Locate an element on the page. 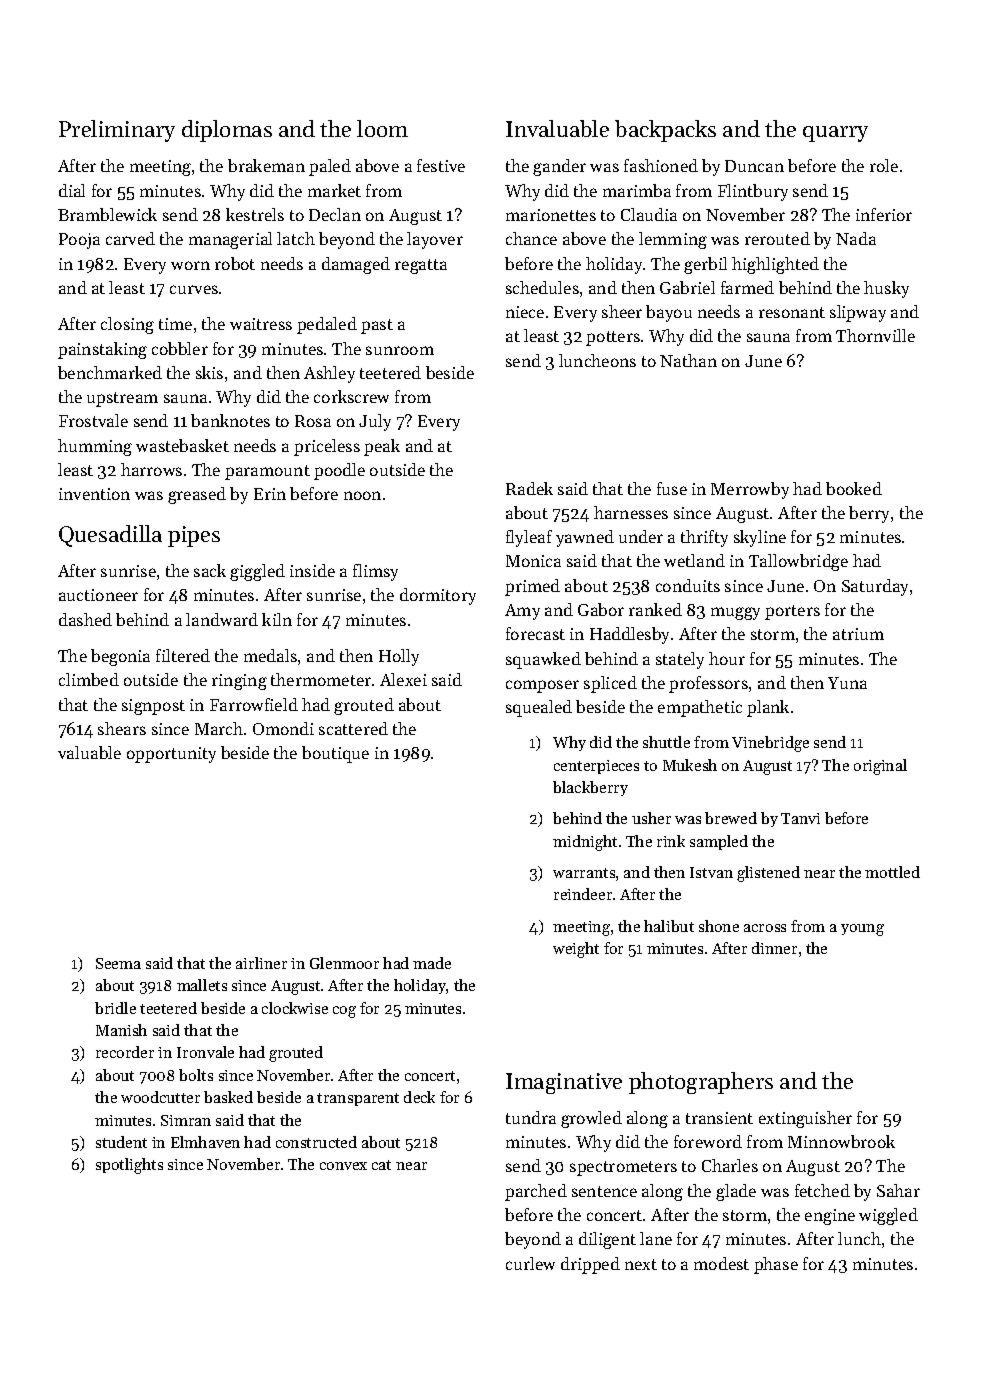 The image size is (983, 1396). medals is located at coordinates (270, 655).
